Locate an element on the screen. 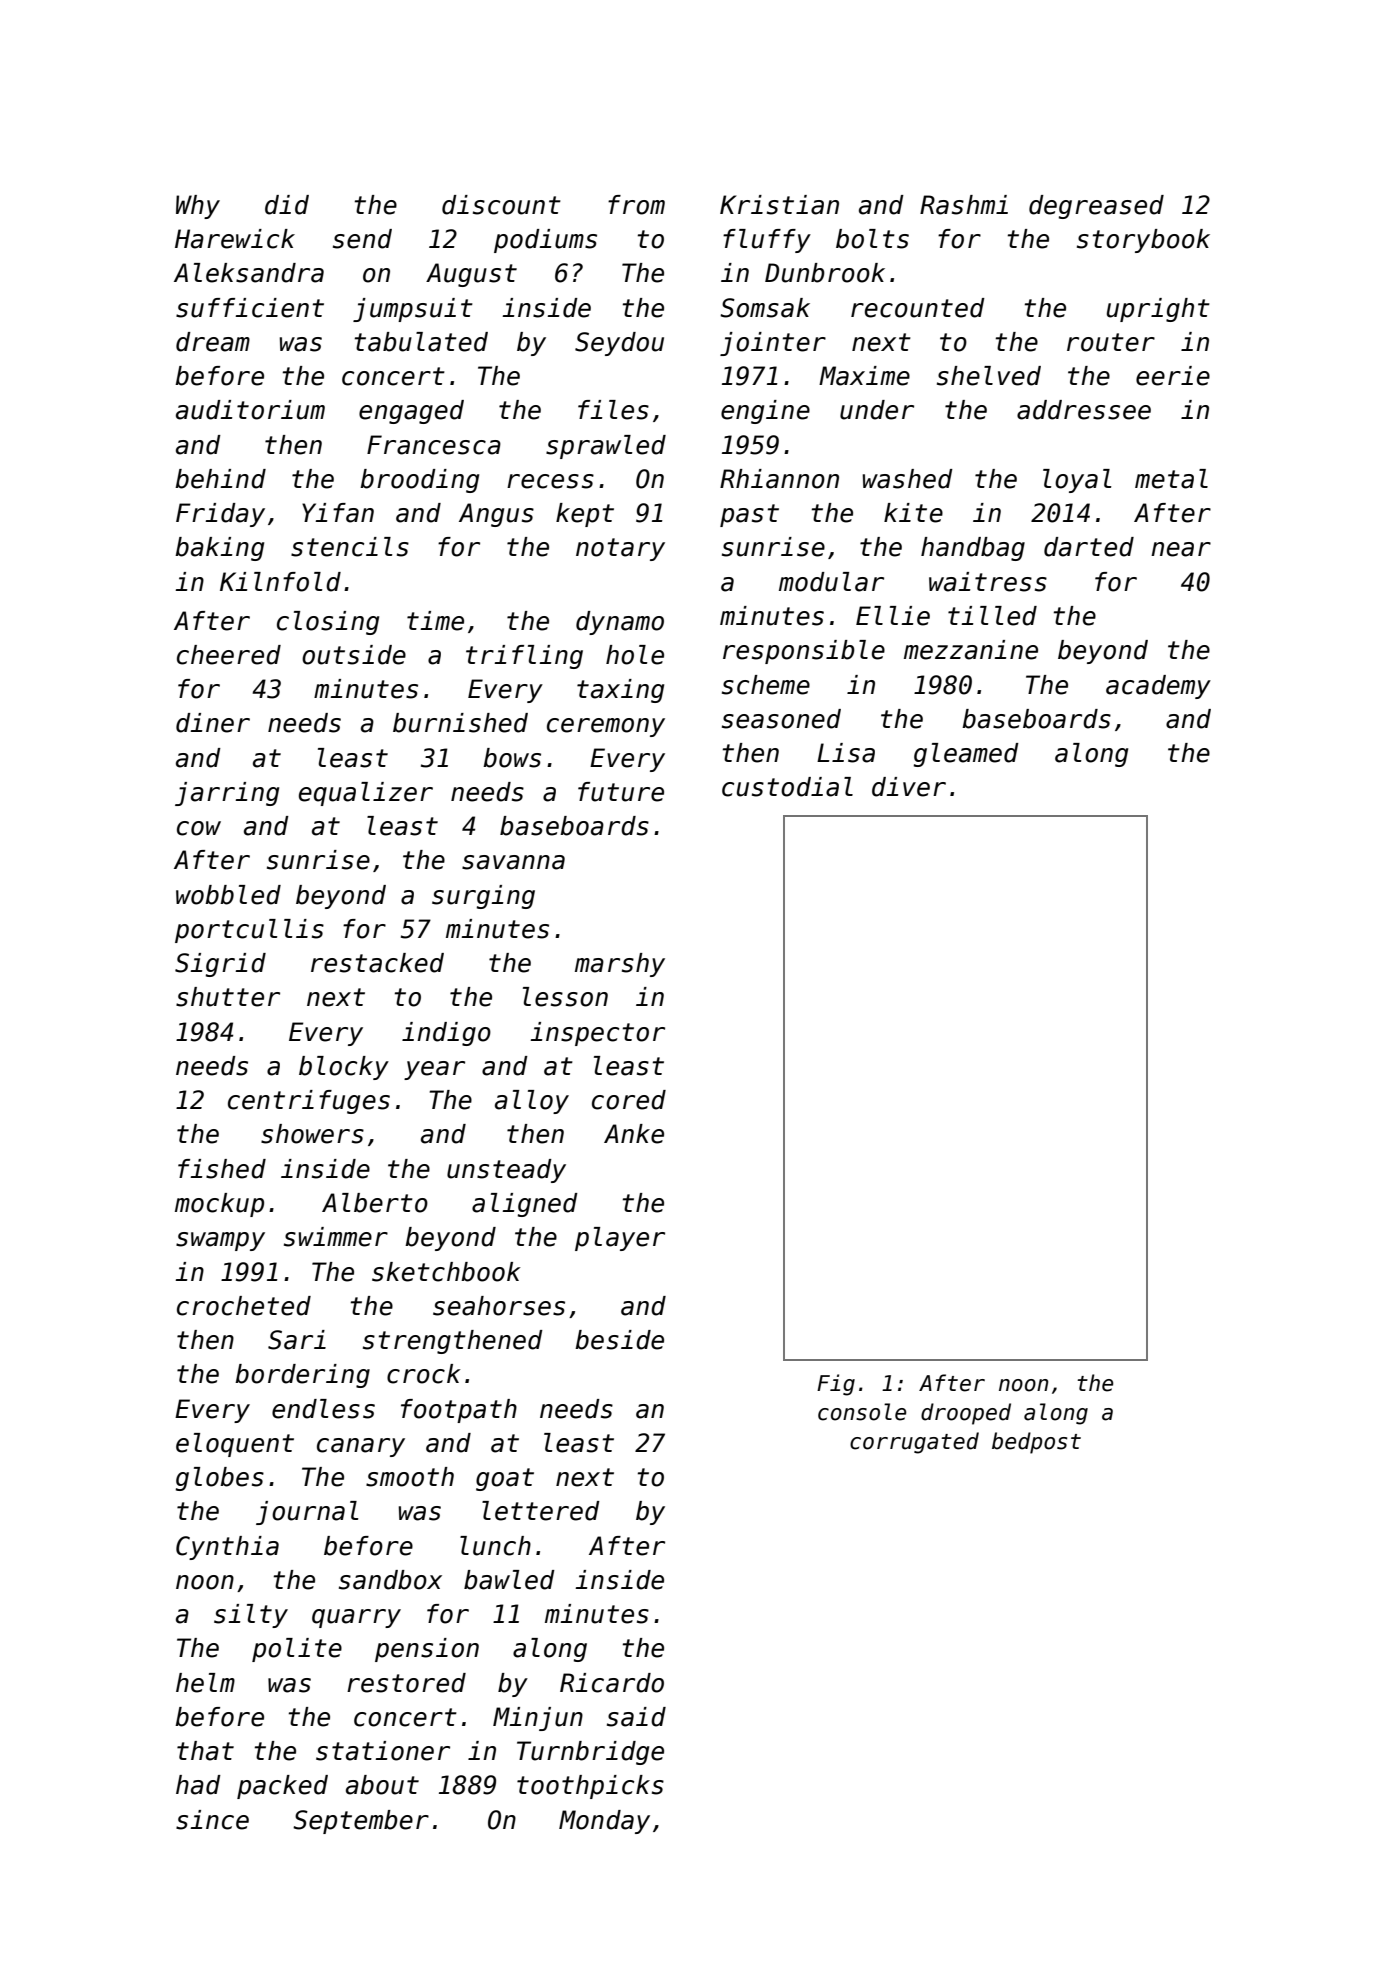  fished is located at coordinates (222, 1169).
